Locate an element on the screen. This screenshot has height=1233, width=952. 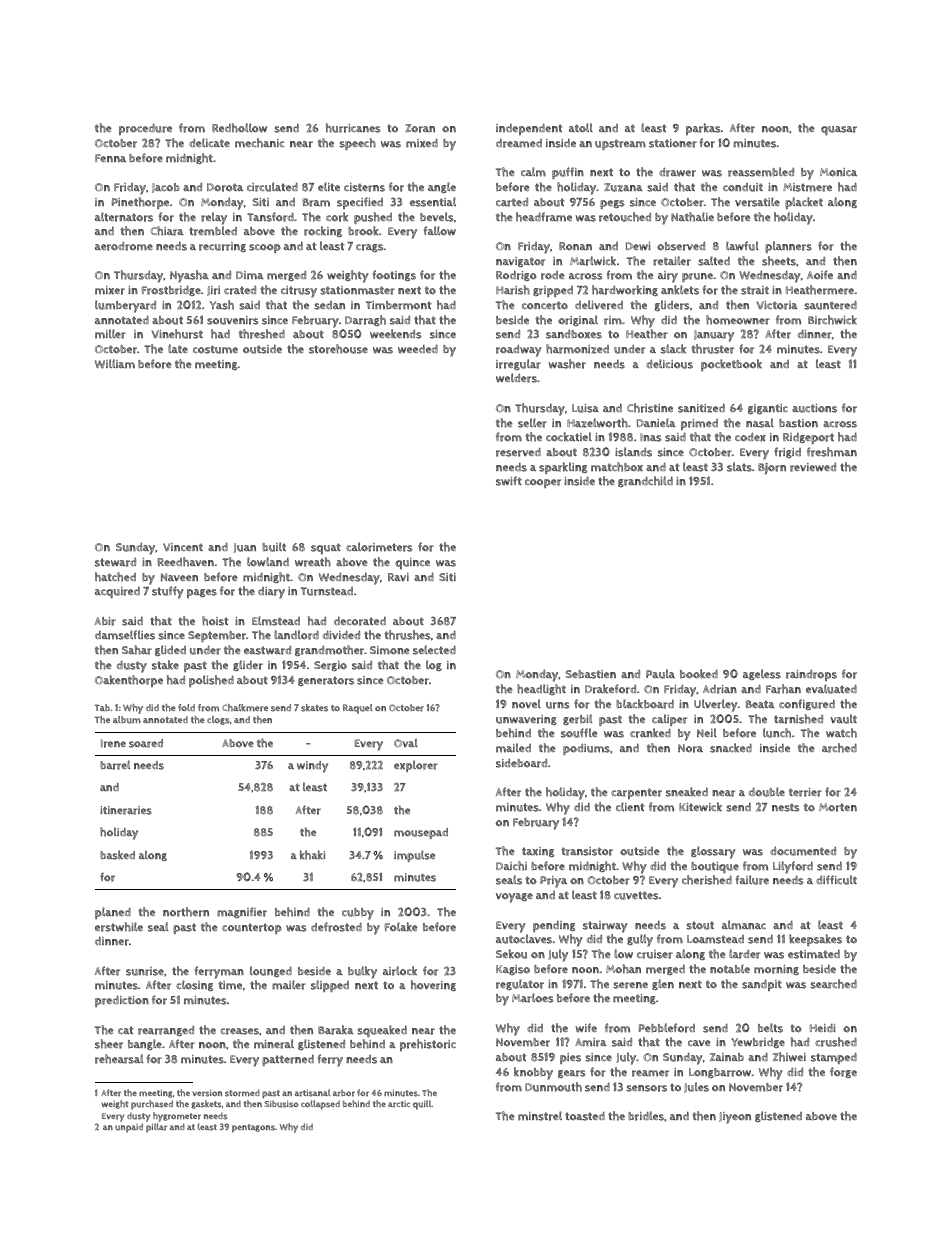
Ronan is located at coordinates (575, 246).
